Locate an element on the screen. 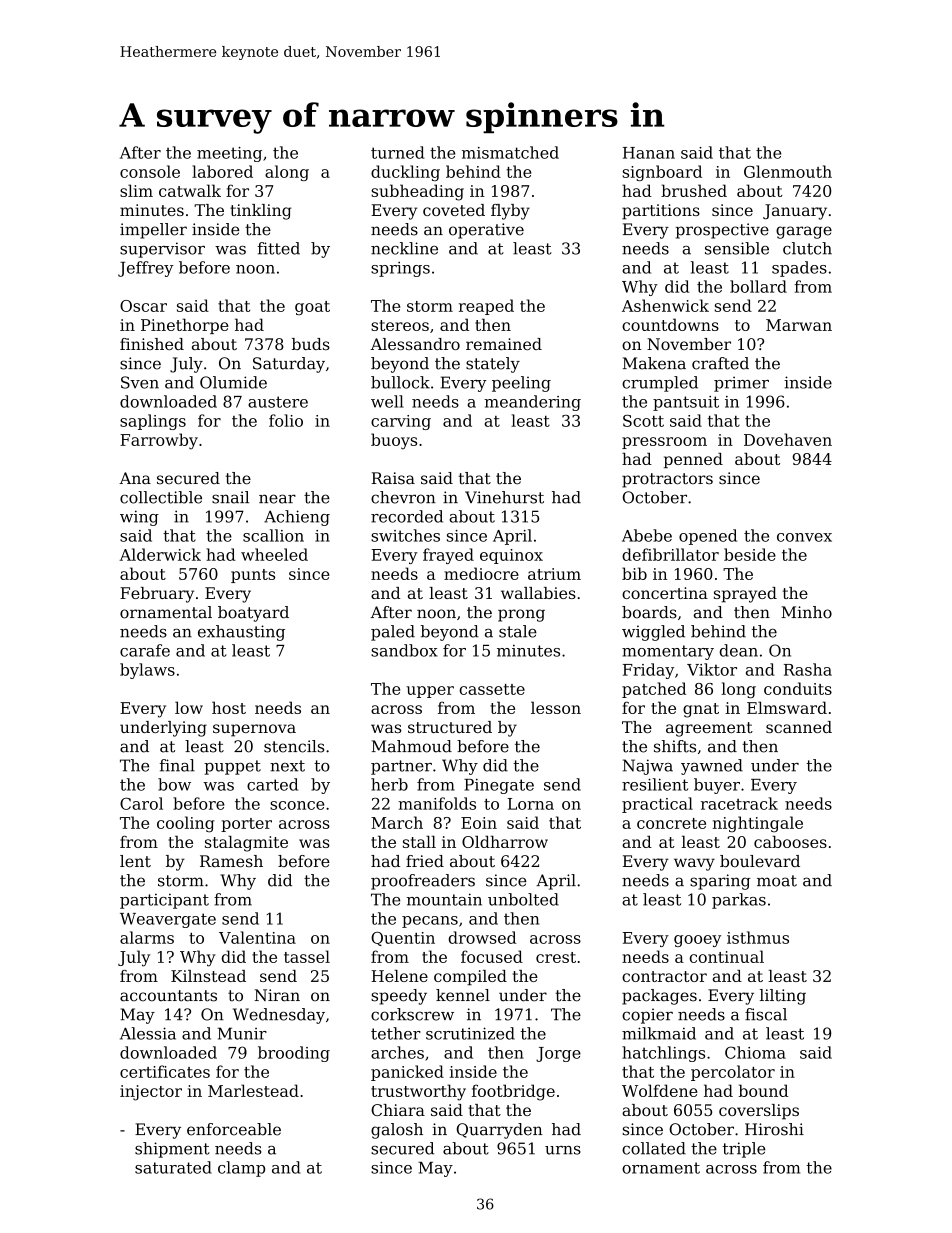 This screenshot has width=952, height=1233. Glenmouth is located at coordinates (788, 171).
